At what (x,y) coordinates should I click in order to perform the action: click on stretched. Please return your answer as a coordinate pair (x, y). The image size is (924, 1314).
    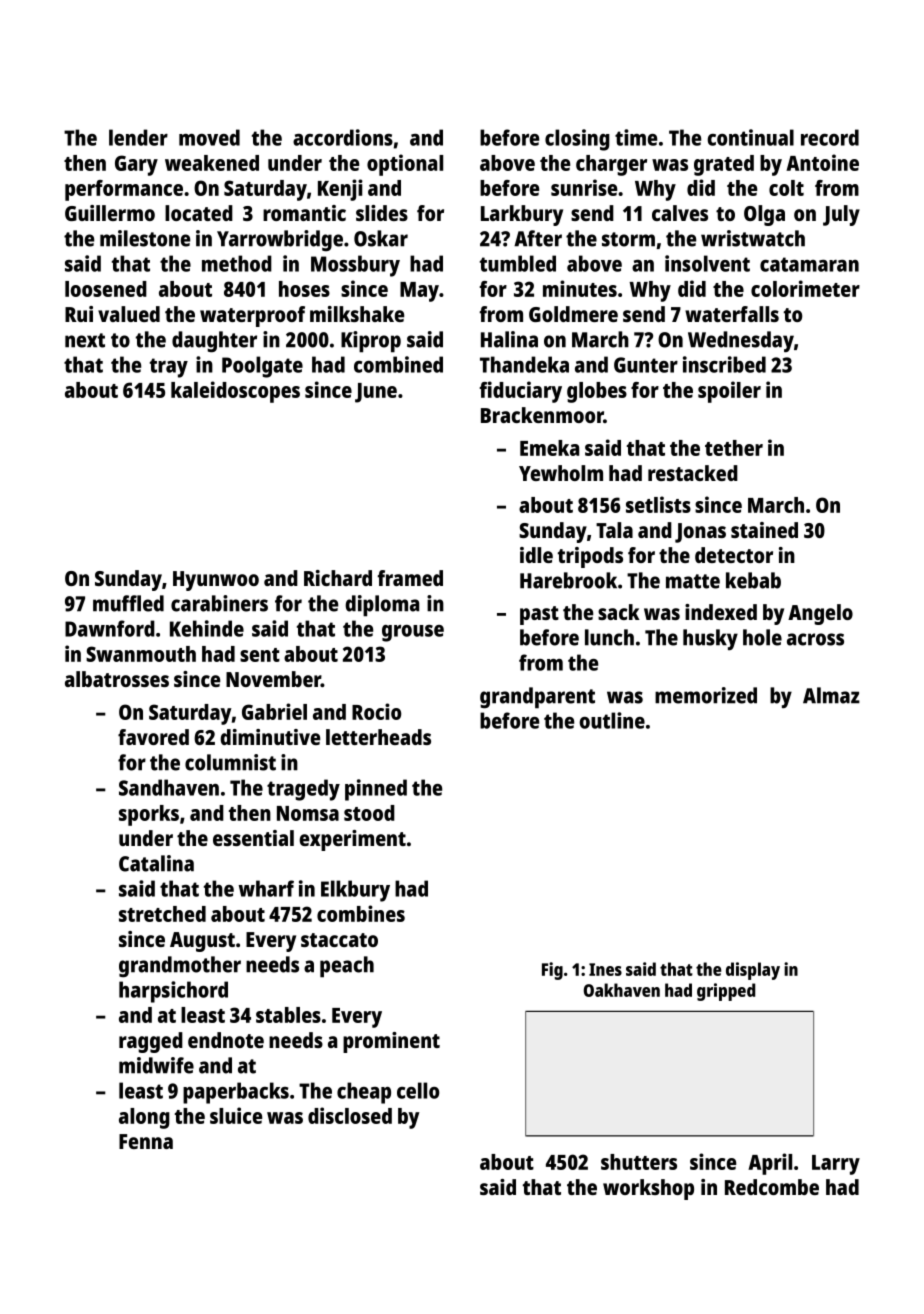
    Looking at the image, I should click on (162, 914).
